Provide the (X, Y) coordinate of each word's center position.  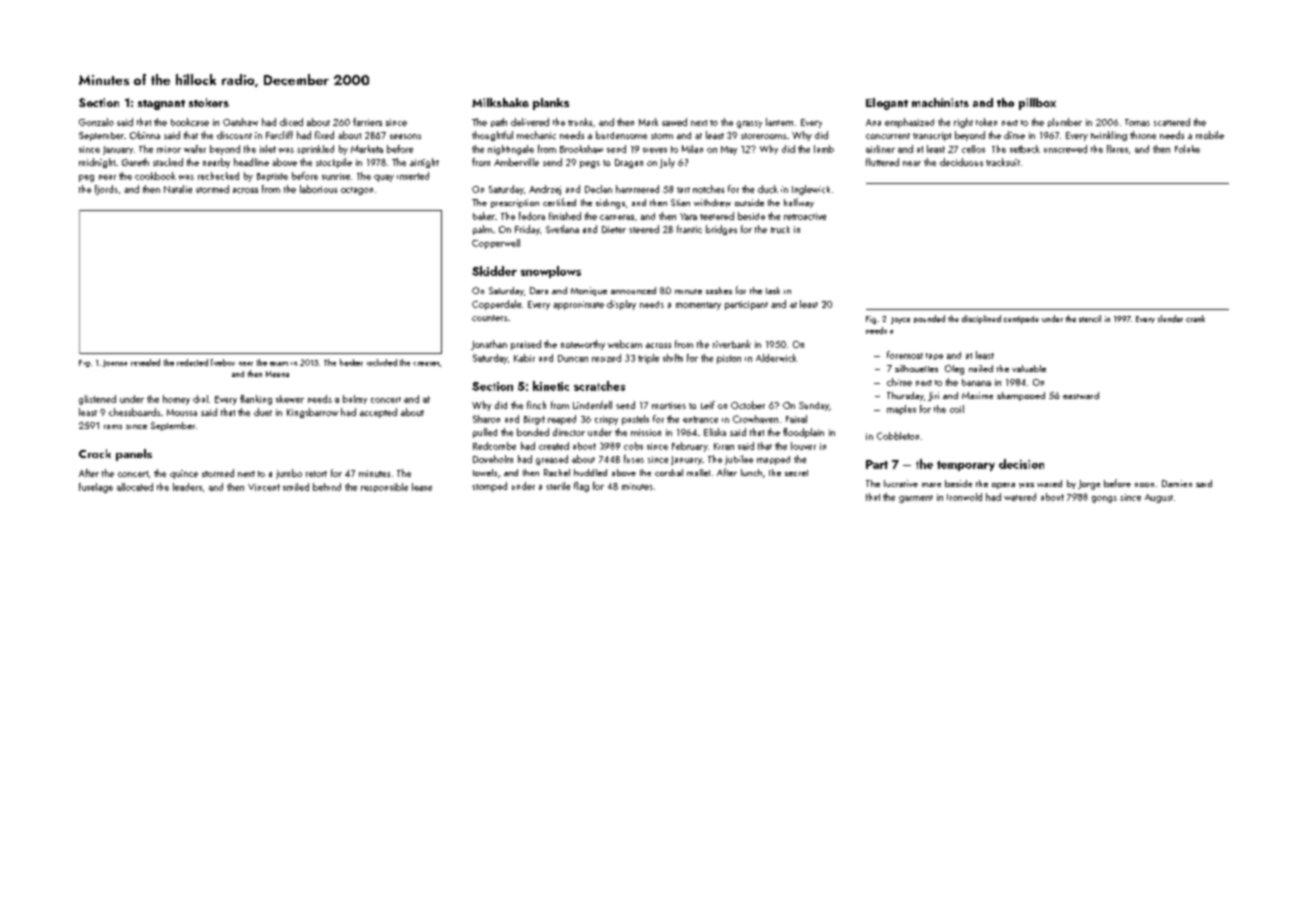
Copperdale (496, 305)
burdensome (621, 135)
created (554, 446)
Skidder (494, 271)
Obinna (145, 135)
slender (1170, 318)
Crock (95, 453)
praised (526, 345)
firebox (223, 362)
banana (976, 382)
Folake (1187, 149)
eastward (1081, 395)
